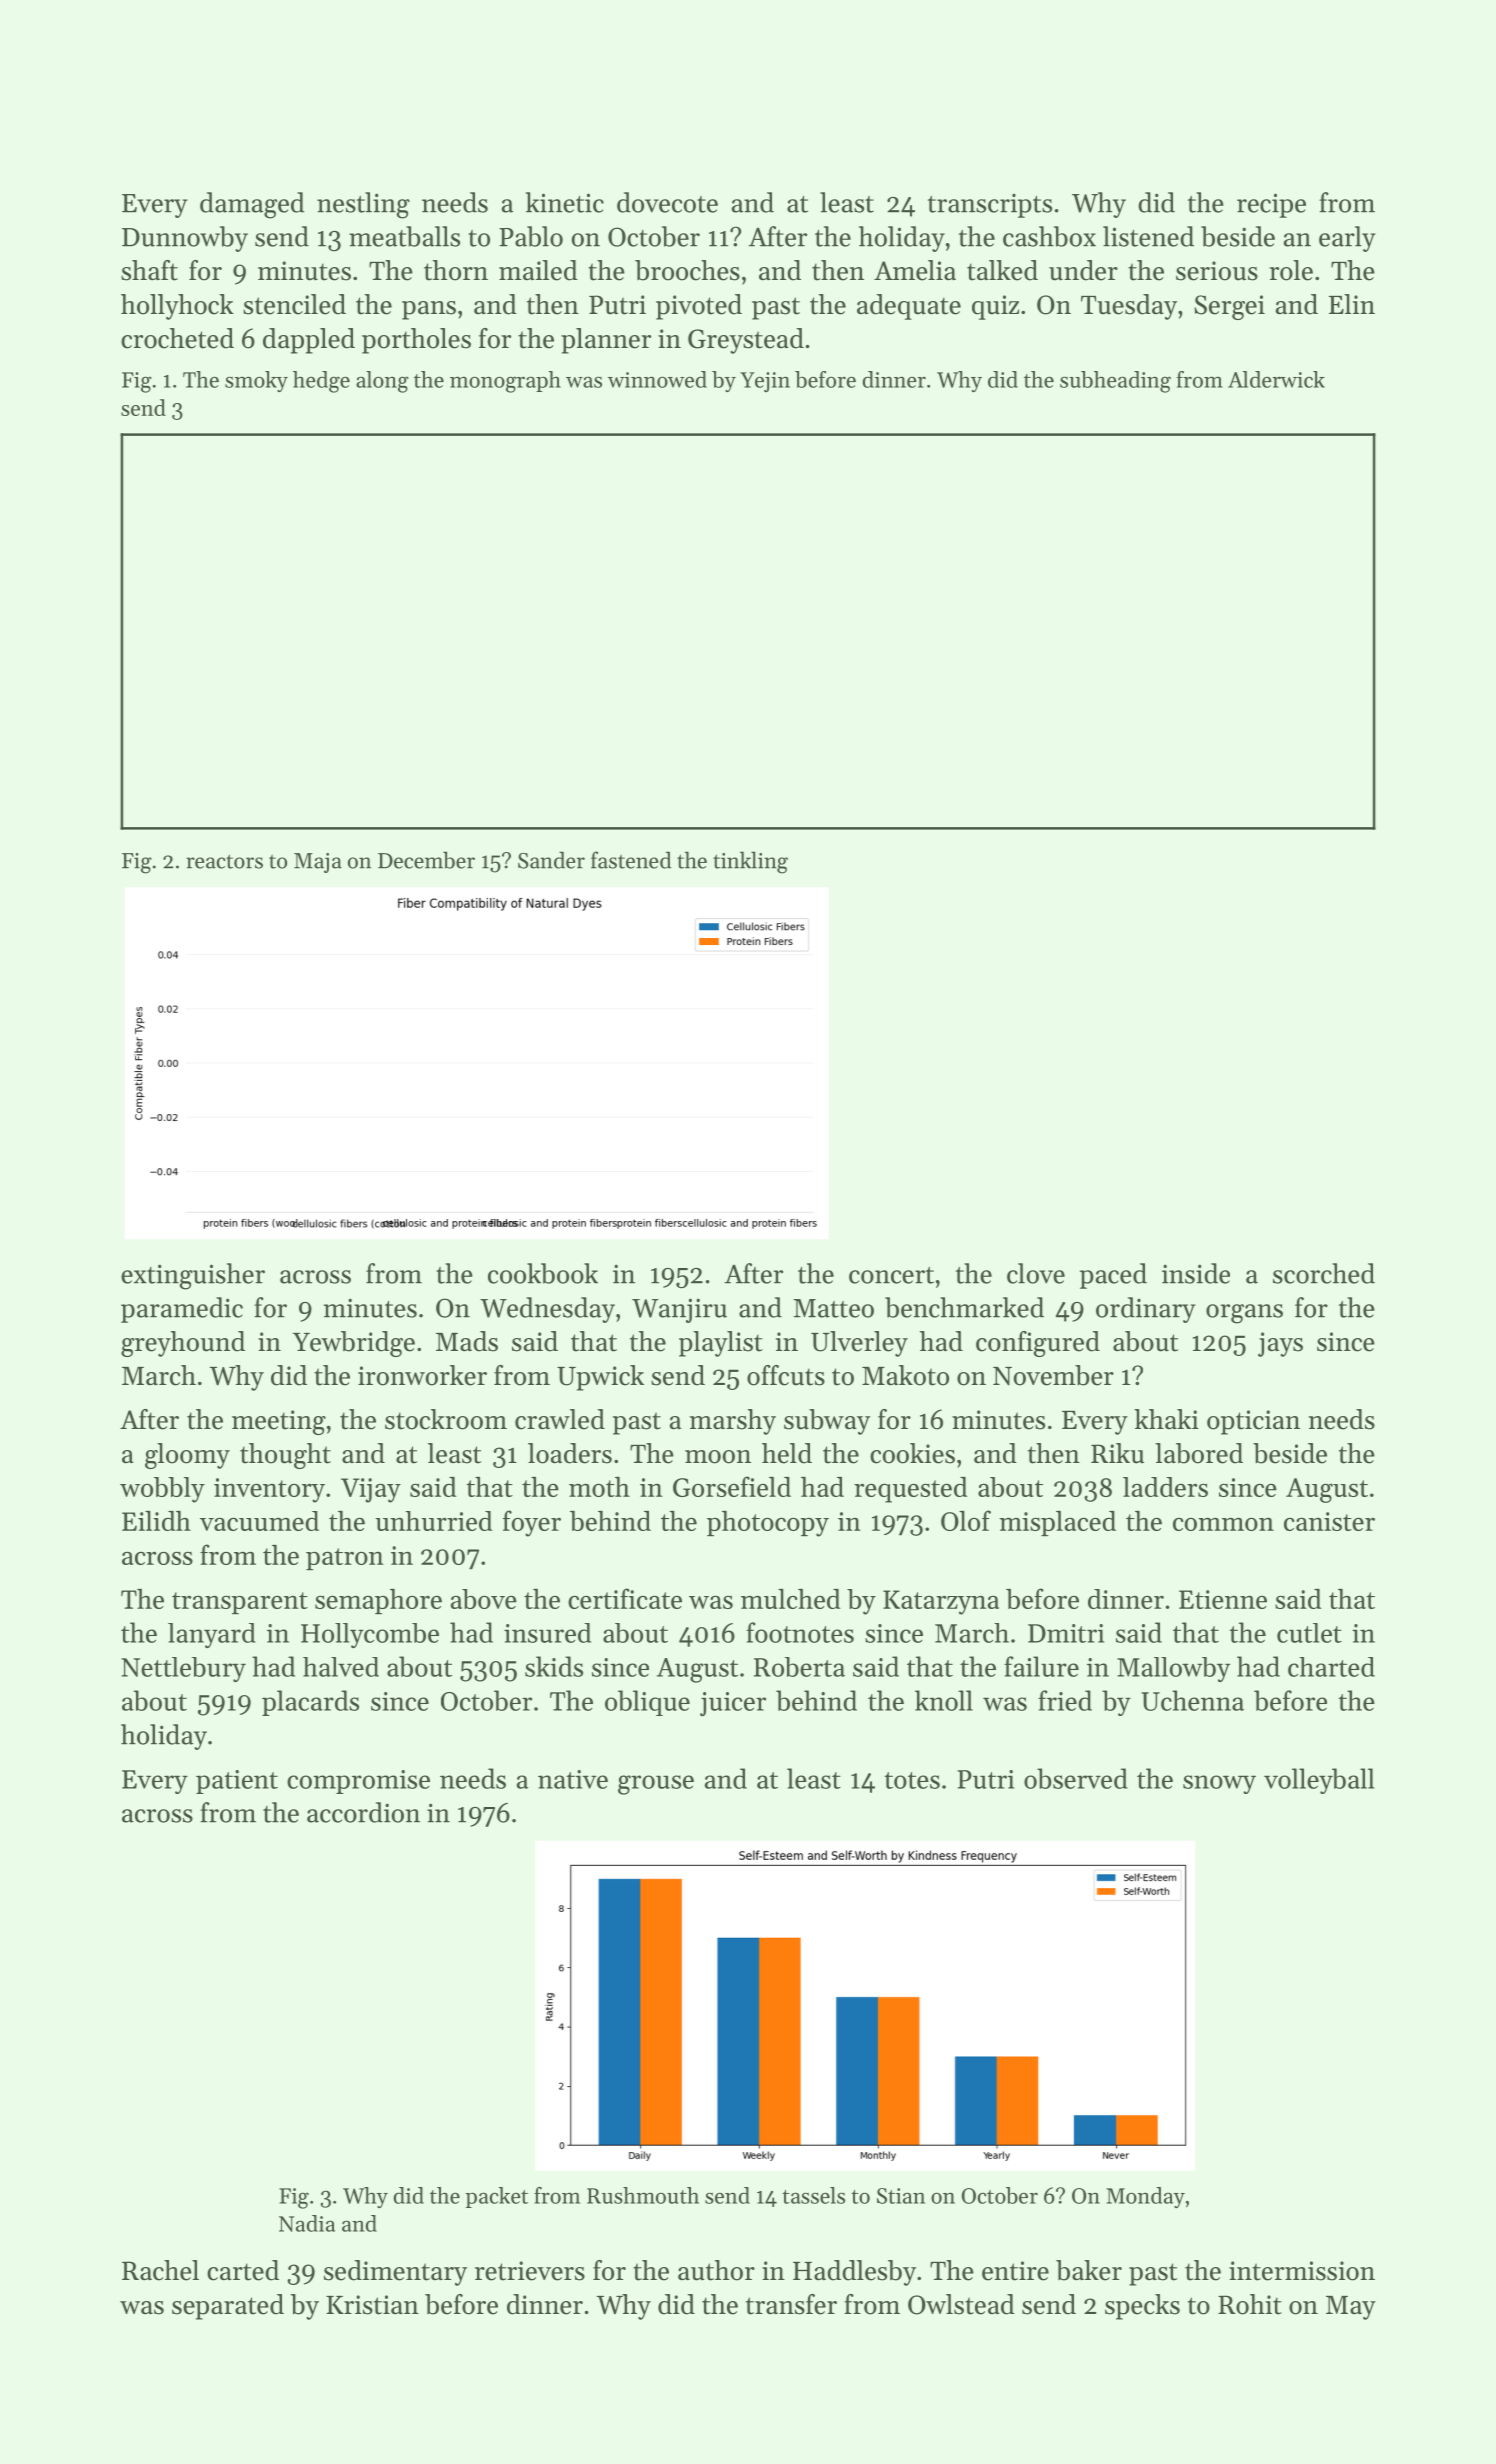 The height and width of the screenshot is (2464, 1496). What do you see at coordinates (395, 2273) in the screenshot?
I see `sedimentary` at bounding box center [395, 2273].
